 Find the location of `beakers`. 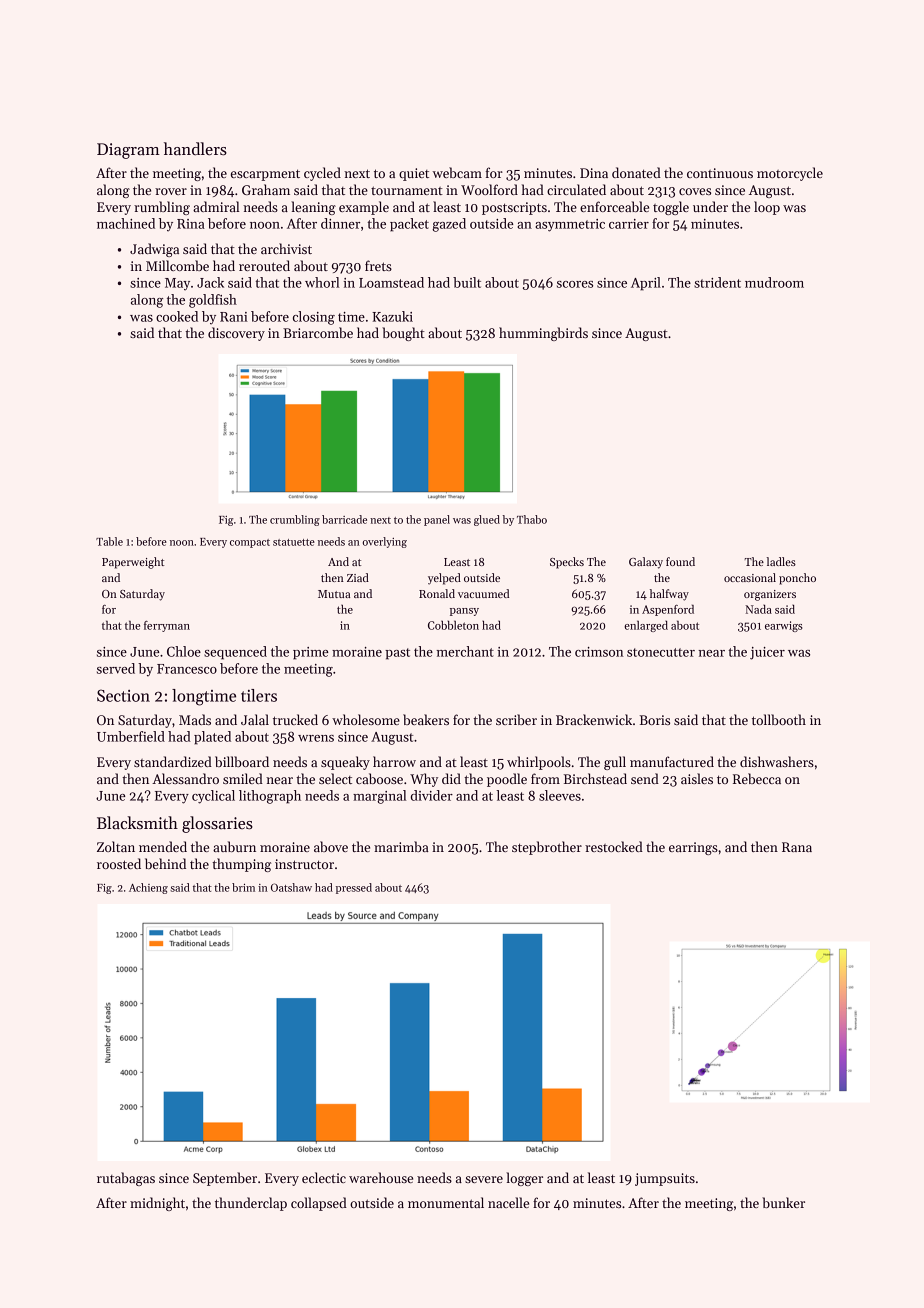

beakers is located at coordinates (426, 719).
